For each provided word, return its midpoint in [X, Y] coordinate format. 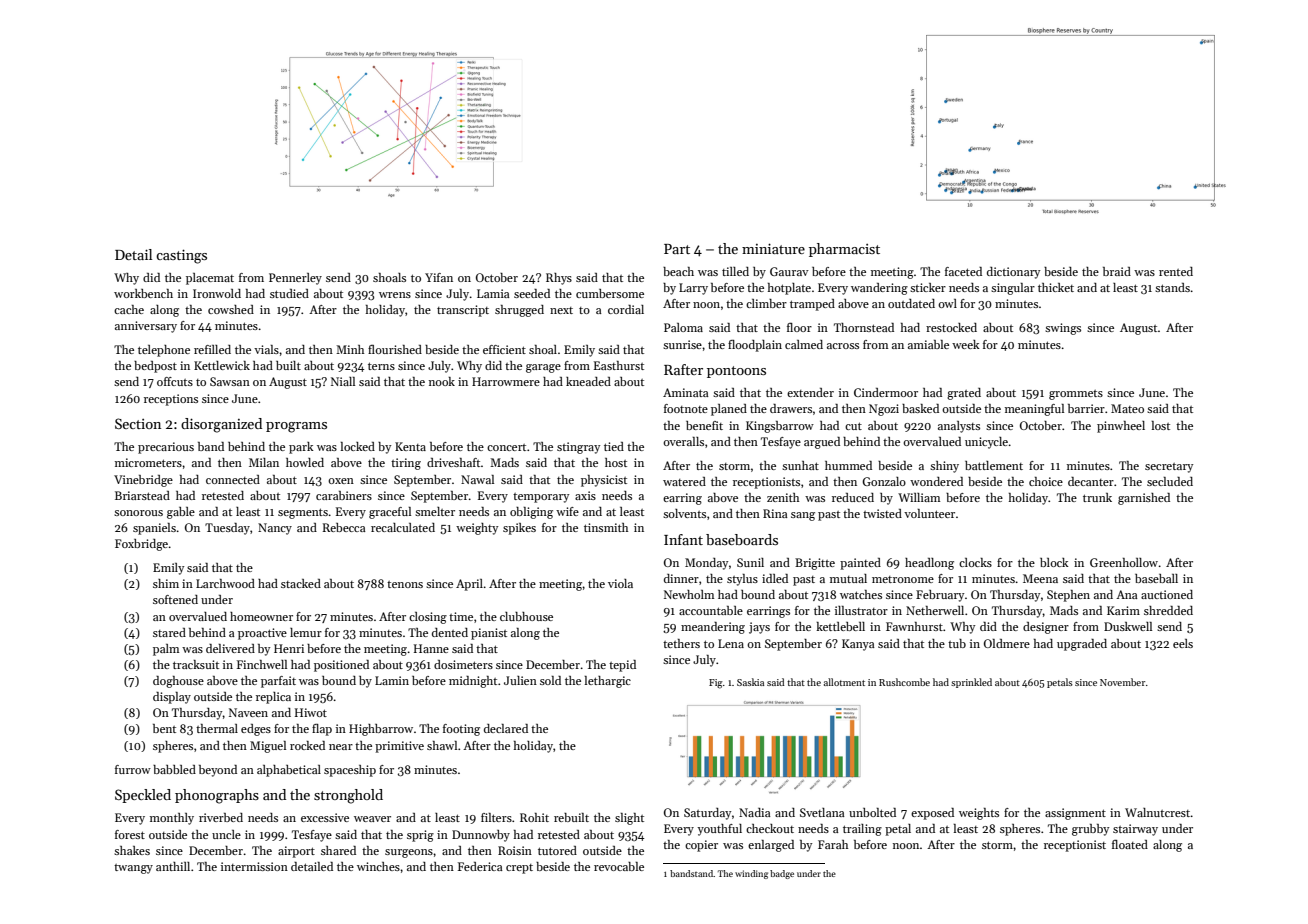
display [172, 698]
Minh [350, 349]
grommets [1076, 395]
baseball [1156, 578]
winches [378, 866]
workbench [143, 293]
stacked [301, 583]
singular [1013, 289]
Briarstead [142, 495]
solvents [684, 513]
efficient [504, 349]
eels [1183, 643]
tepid [622, 666]
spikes [519, 529]
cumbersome [610, 293]
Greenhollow [1124, 562]
